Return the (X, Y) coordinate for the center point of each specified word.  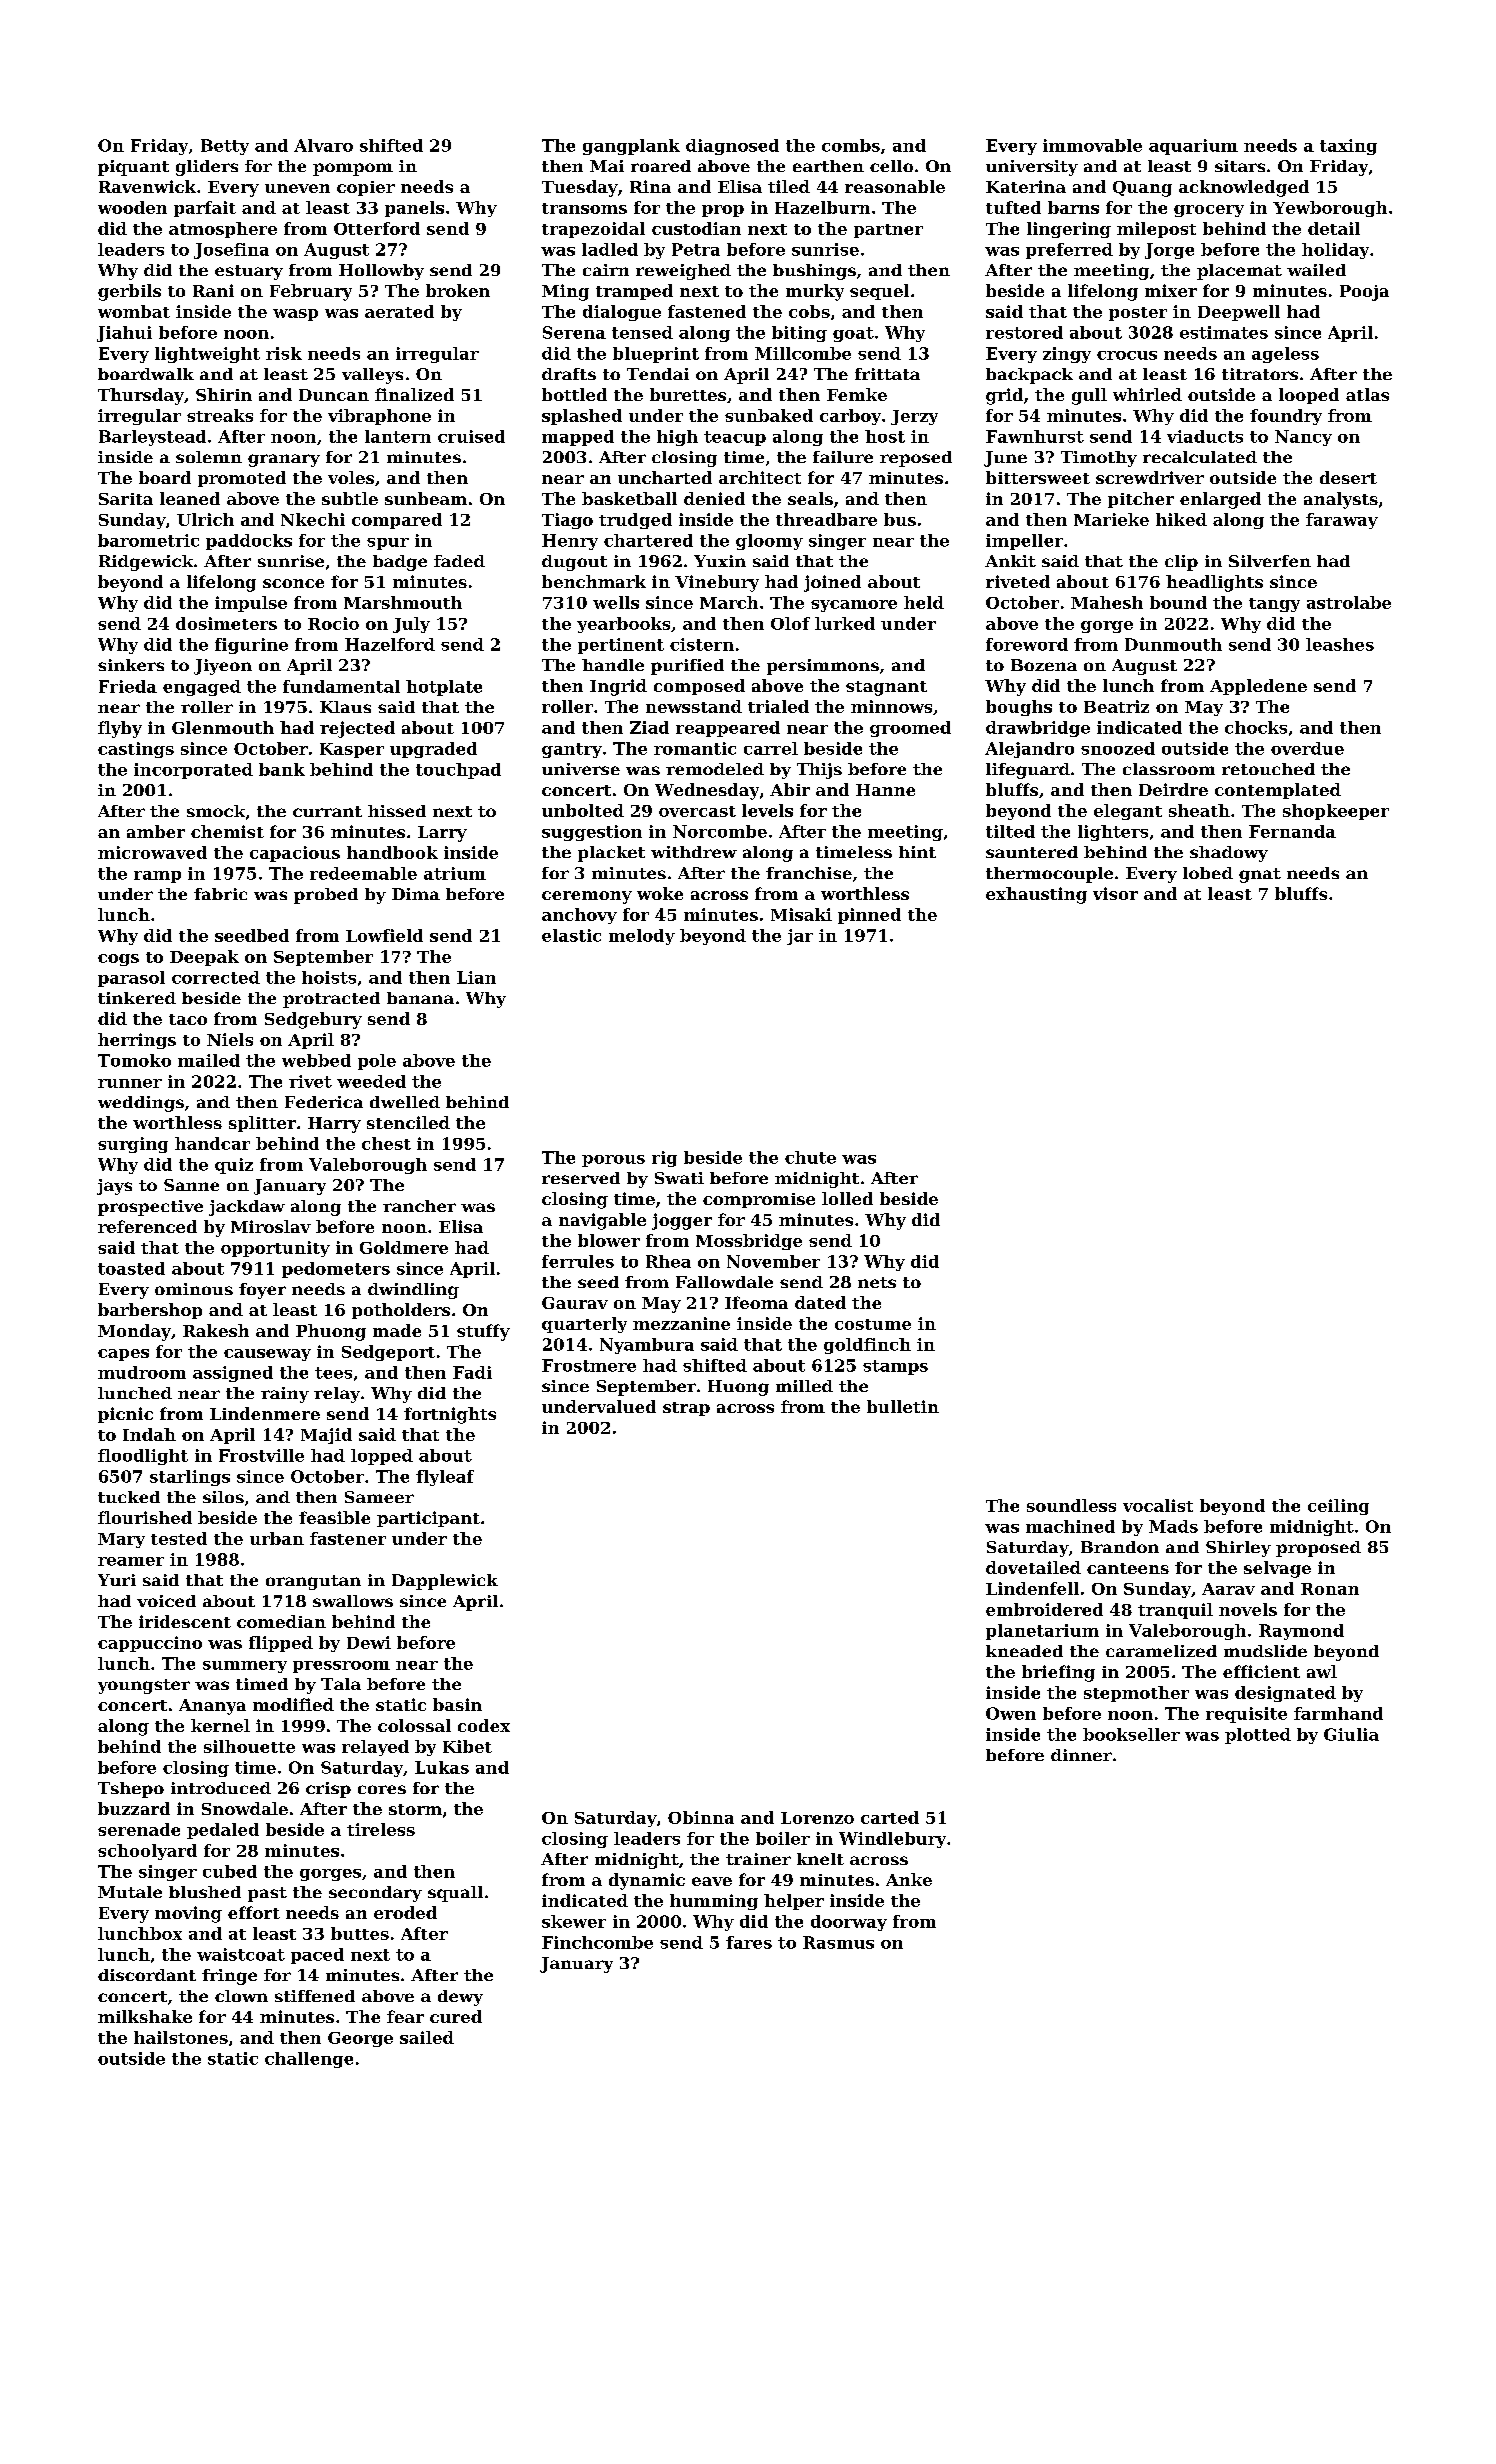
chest (386, 1143)
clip (1181, 563)
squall (455, 1894)
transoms (584, 208)
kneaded (1024, 1651)
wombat (134, 311)
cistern (702, 644)
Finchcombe (597, 1942)
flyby (120, 729)
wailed (1316, 270)
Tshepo (131, 1790)
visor (1115, 893)
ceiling (1338, 1507)
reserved (581, 1178)
